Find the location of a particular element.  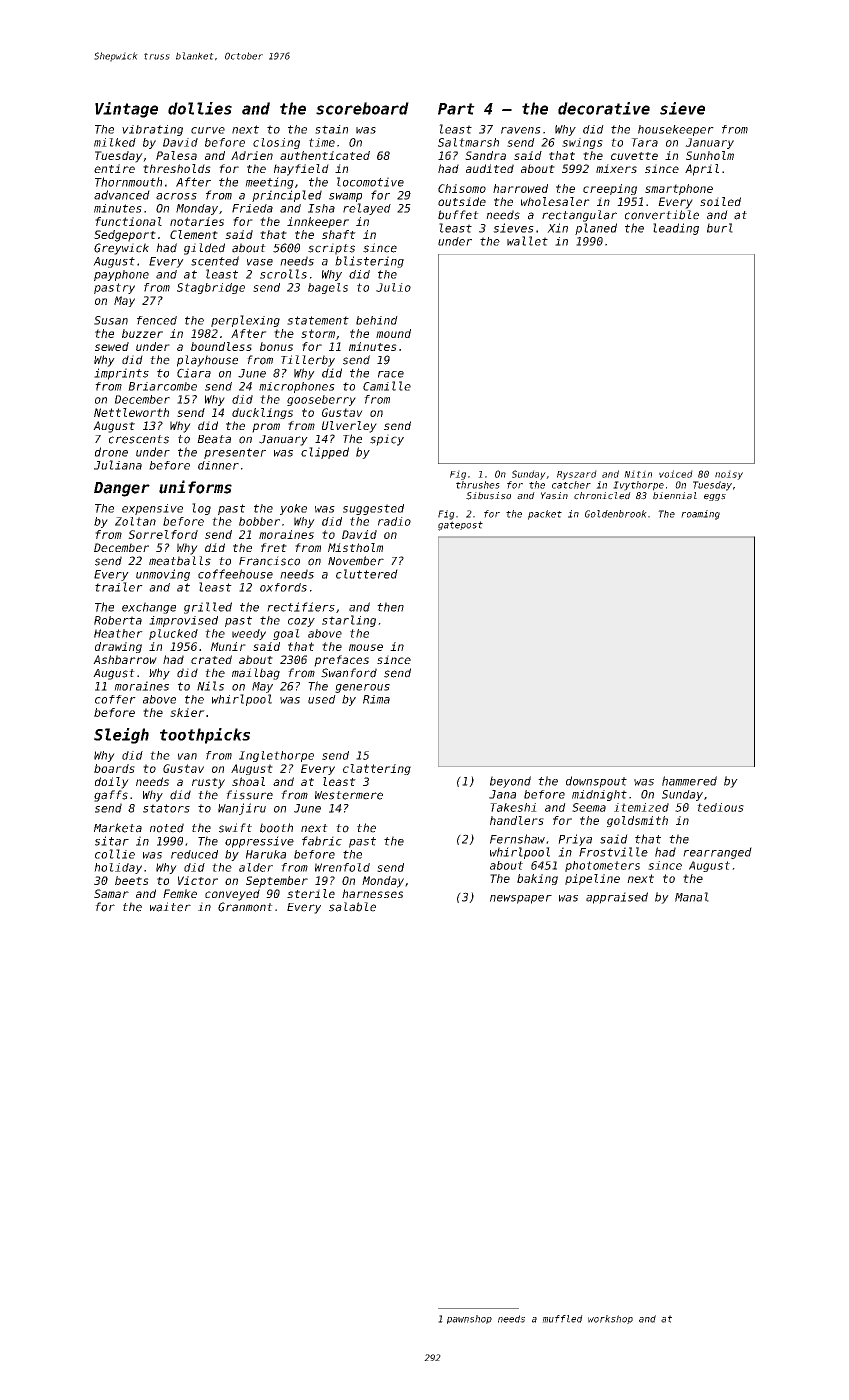

planed is located at coordinates (596, 229).
